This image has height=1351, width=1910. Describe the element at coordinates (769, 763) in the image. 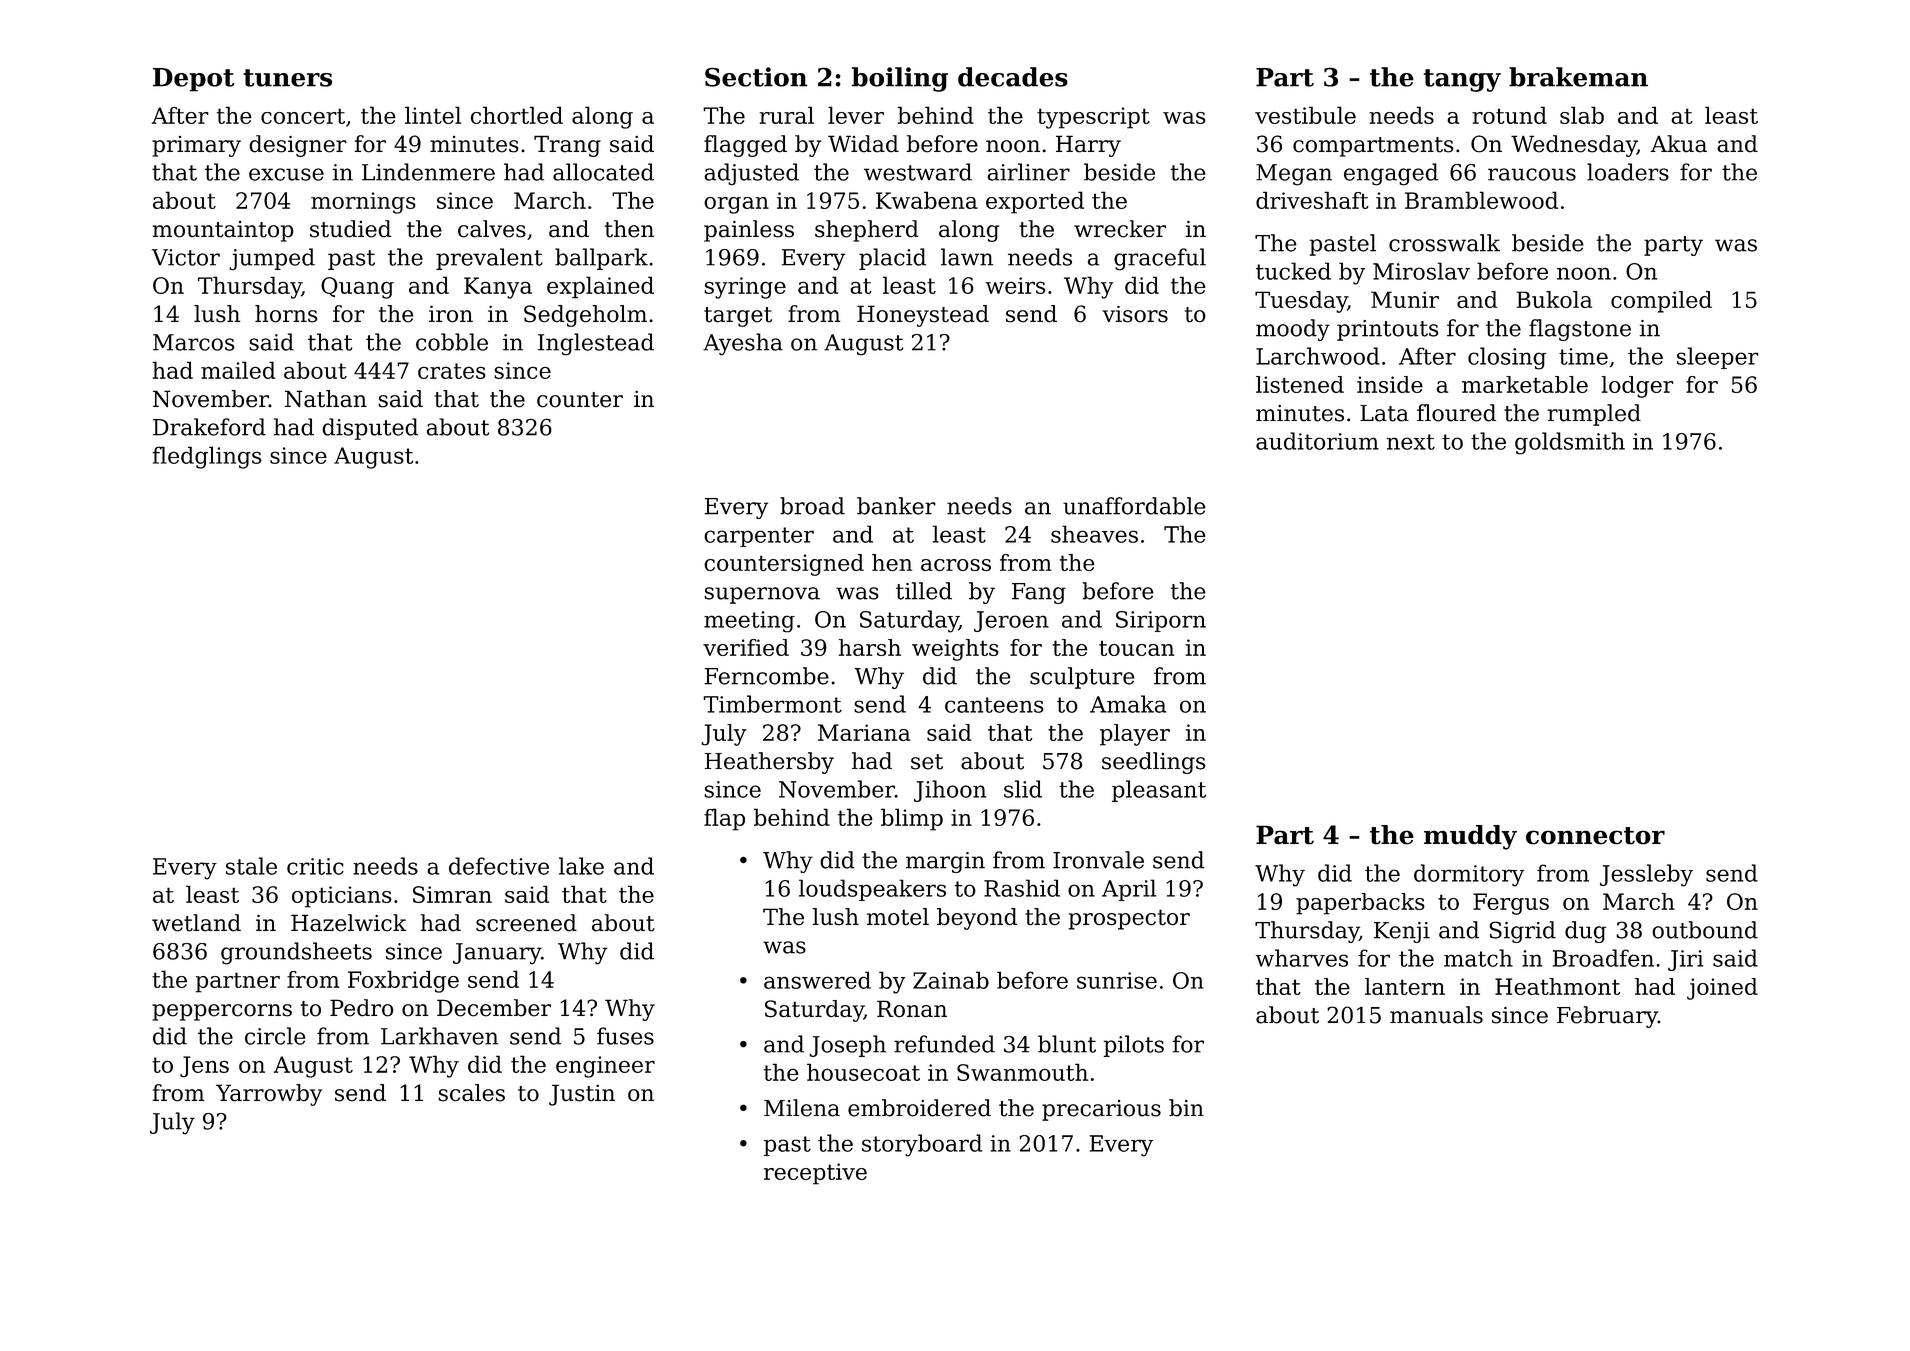

I see `Heathersby` at that location.
